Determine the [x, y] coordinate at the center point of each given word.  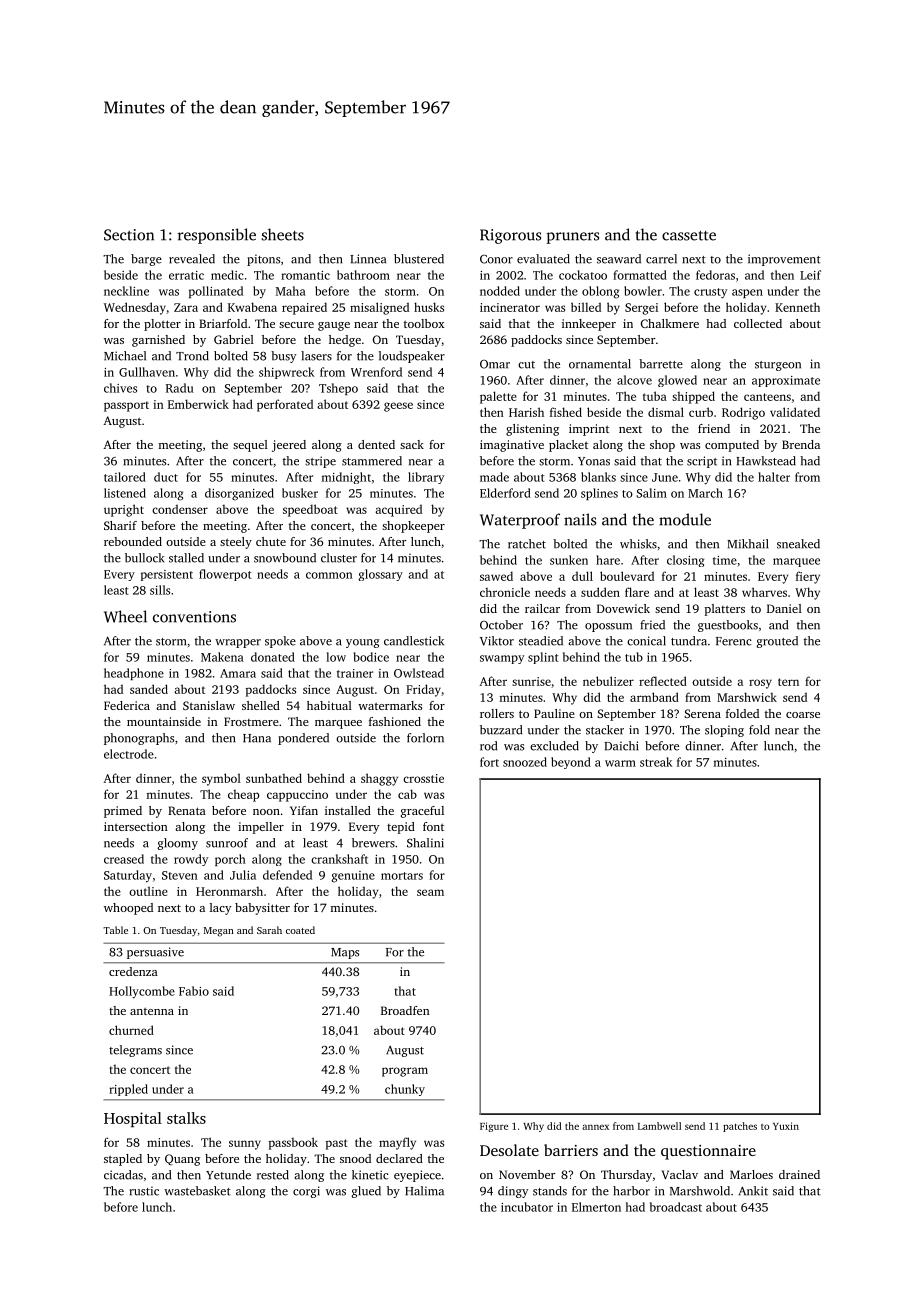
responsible [217, 236]
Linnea [368, 259]
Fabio [194, 991]
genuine [353, 877]
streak [656, 762]
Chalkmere [670, 323]
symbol [221, 779]
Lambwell [659, 1126]
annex [595, 1127]
